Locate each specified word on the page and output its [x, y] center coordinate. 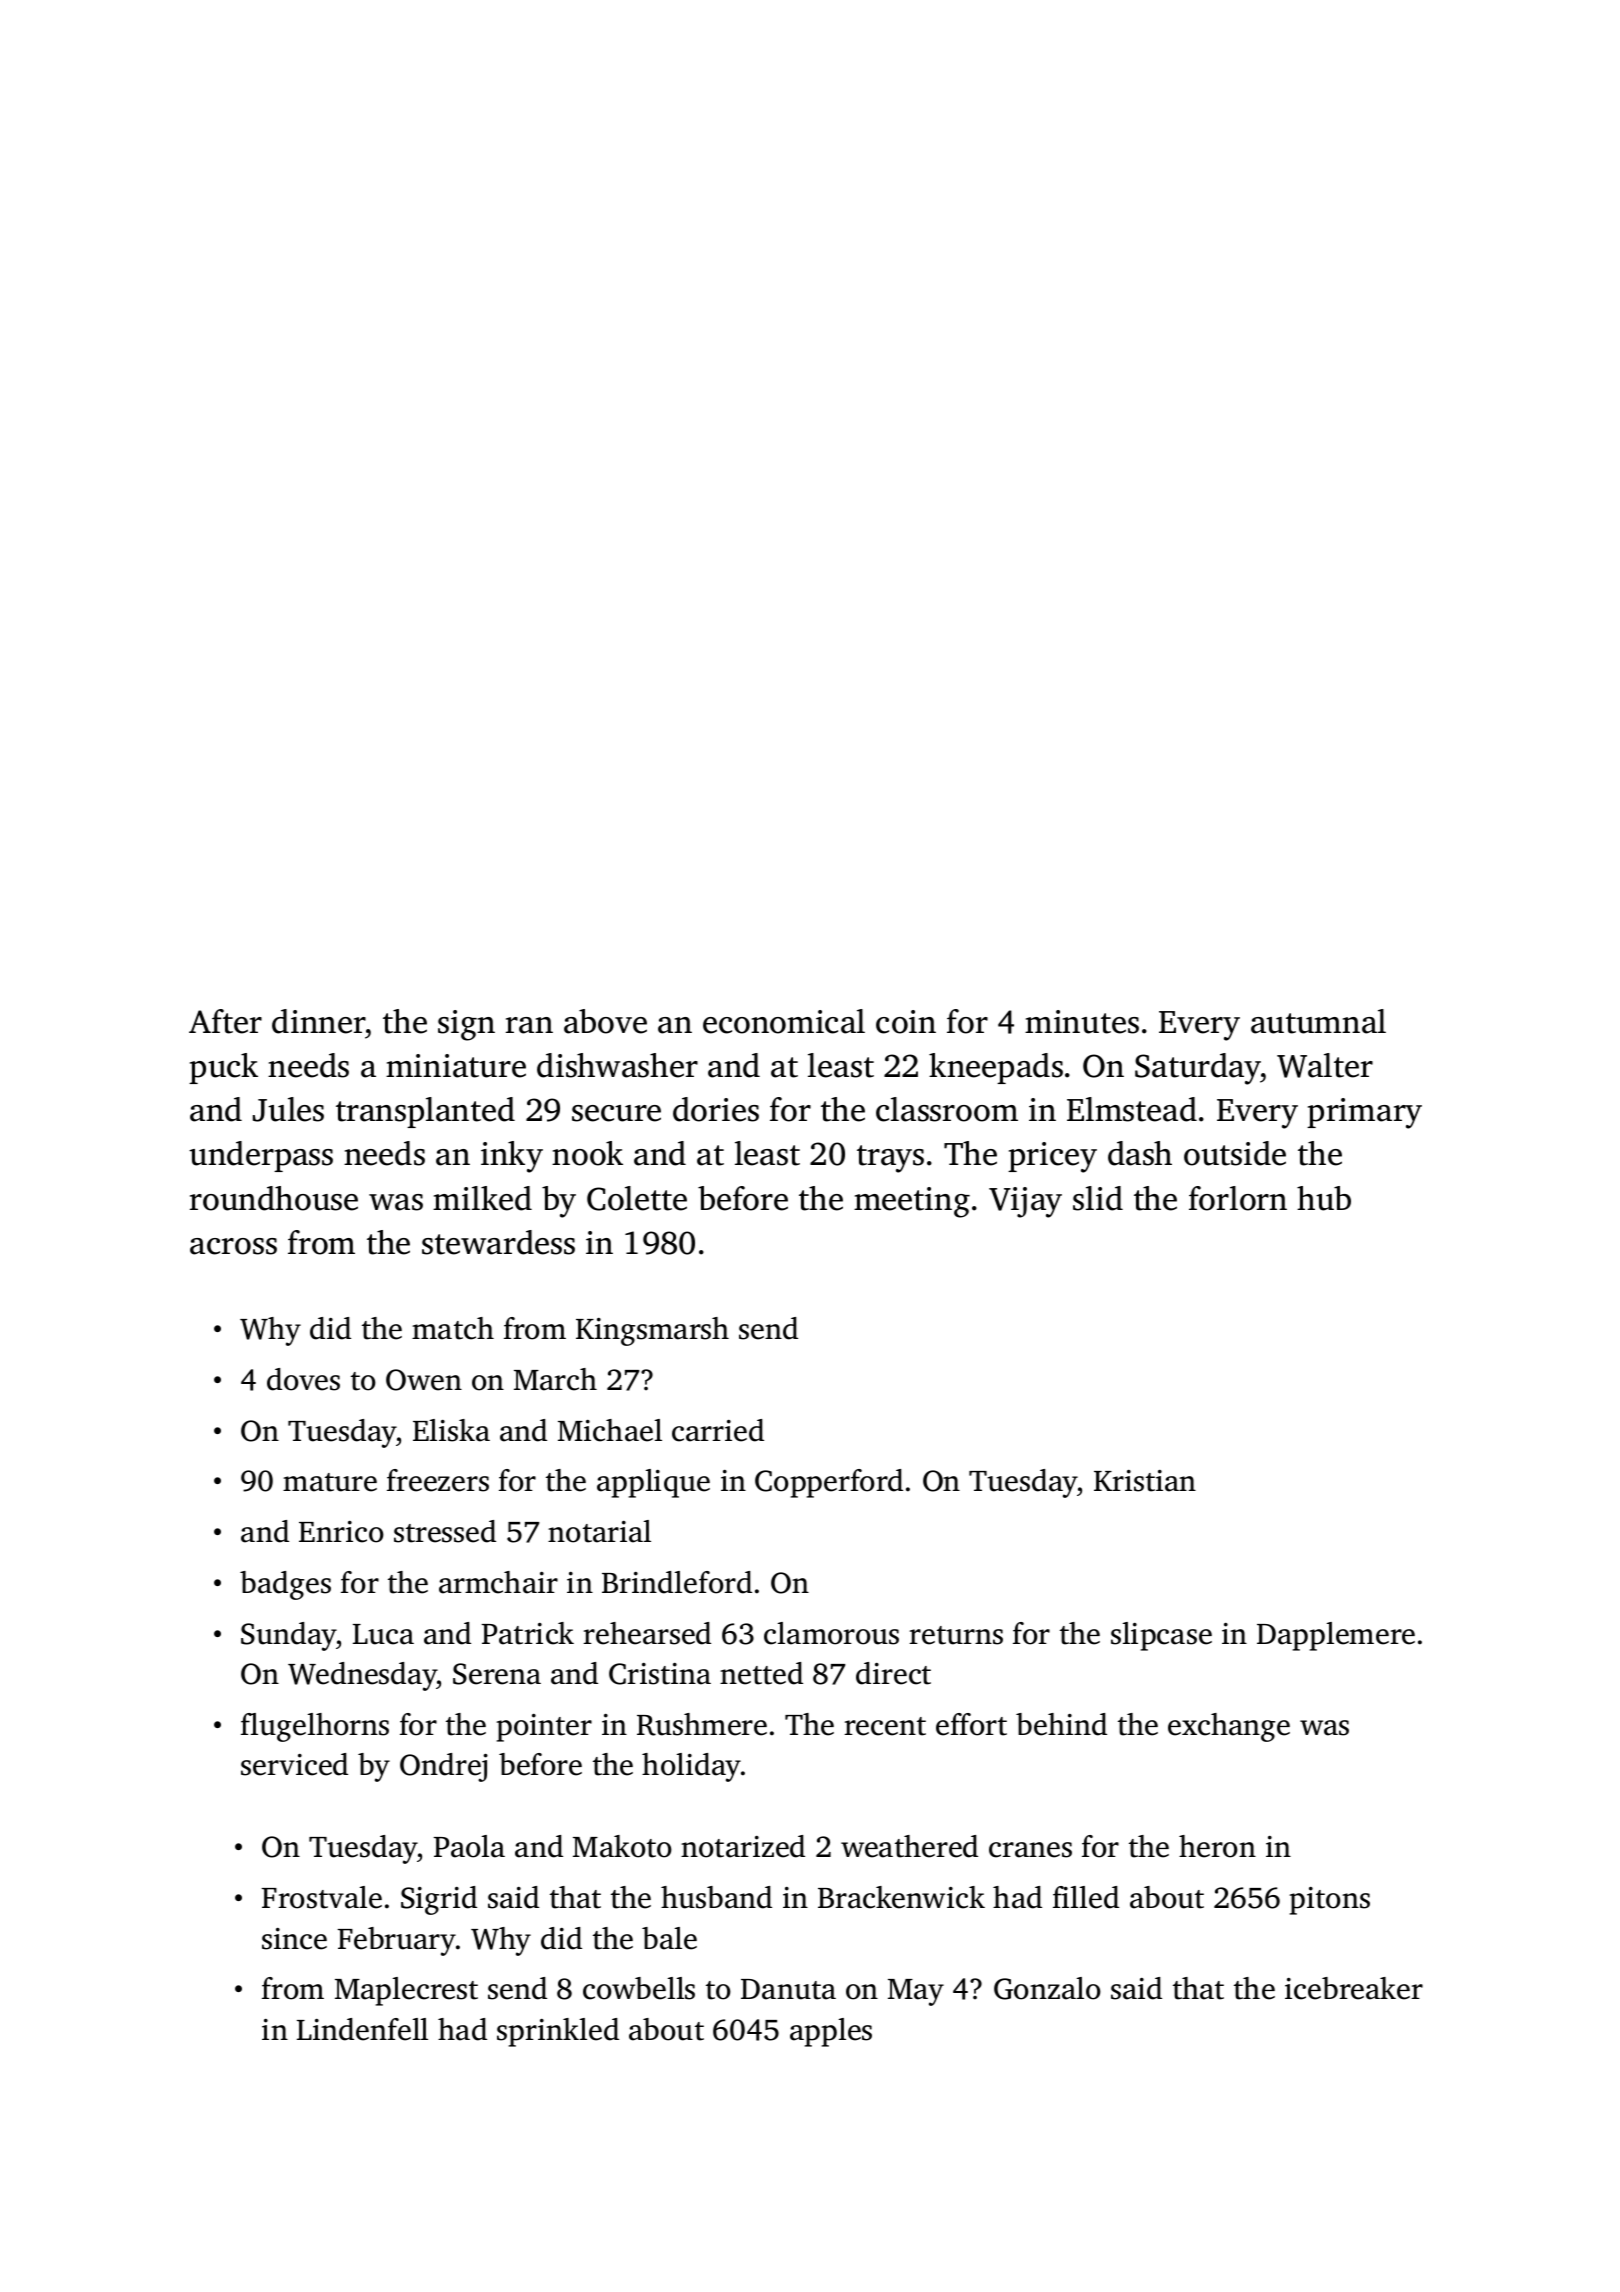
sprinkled [558, 2032]
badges [285, 1585]
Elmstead [1132, 1109]
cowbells [639, 1988]
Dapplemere [1336, 1636]
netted [761, 1673]
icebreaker [1354, 1988]
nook [587, 1153]
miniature [456, 1066]
